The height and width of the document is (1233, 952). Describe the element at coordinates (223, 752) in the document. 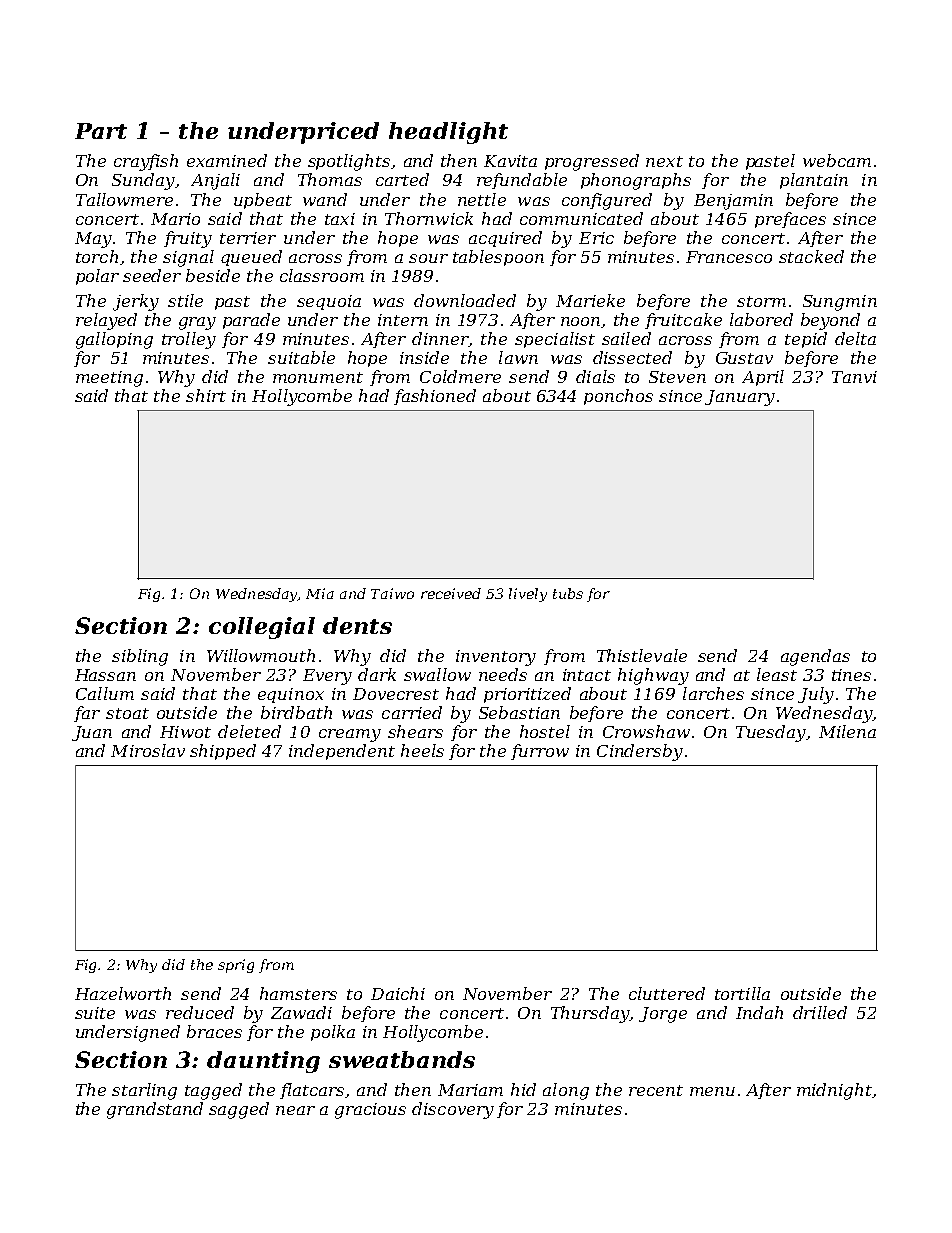

I see `shipped` at that location.
